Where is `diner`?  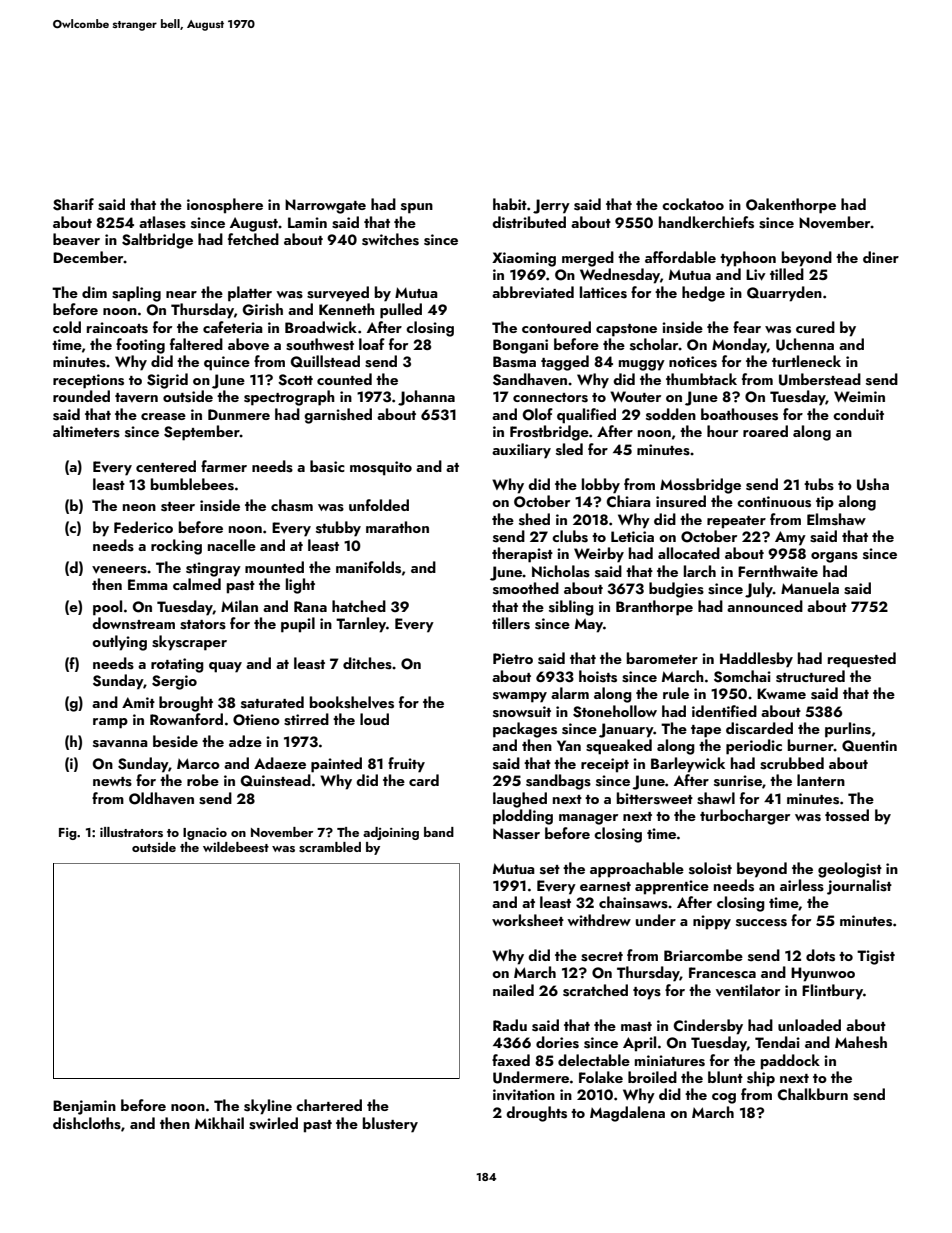
diner is located at coordinates (881, 257).
